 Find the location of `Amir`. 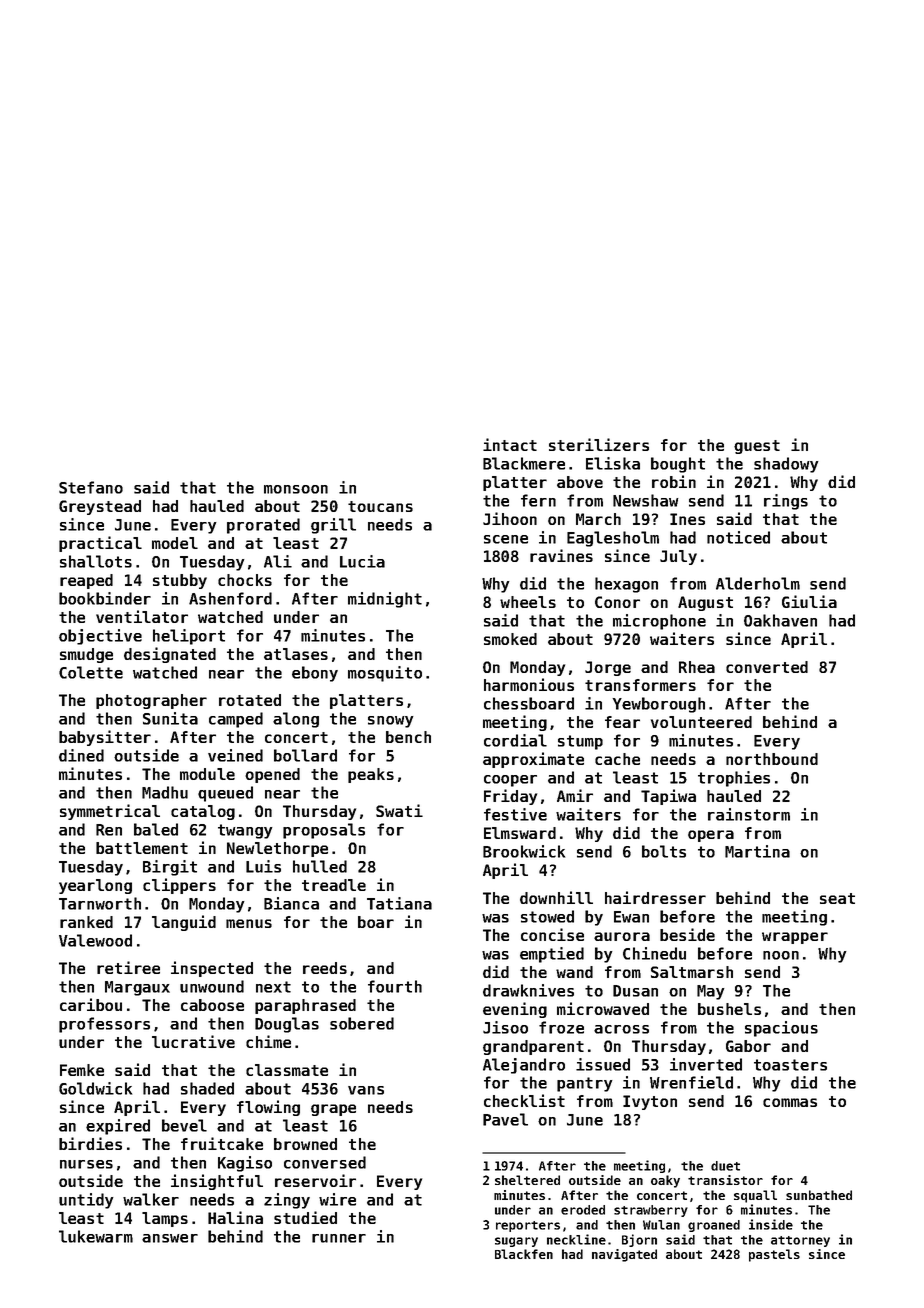

Amir is located at coordinates (575, 795).
